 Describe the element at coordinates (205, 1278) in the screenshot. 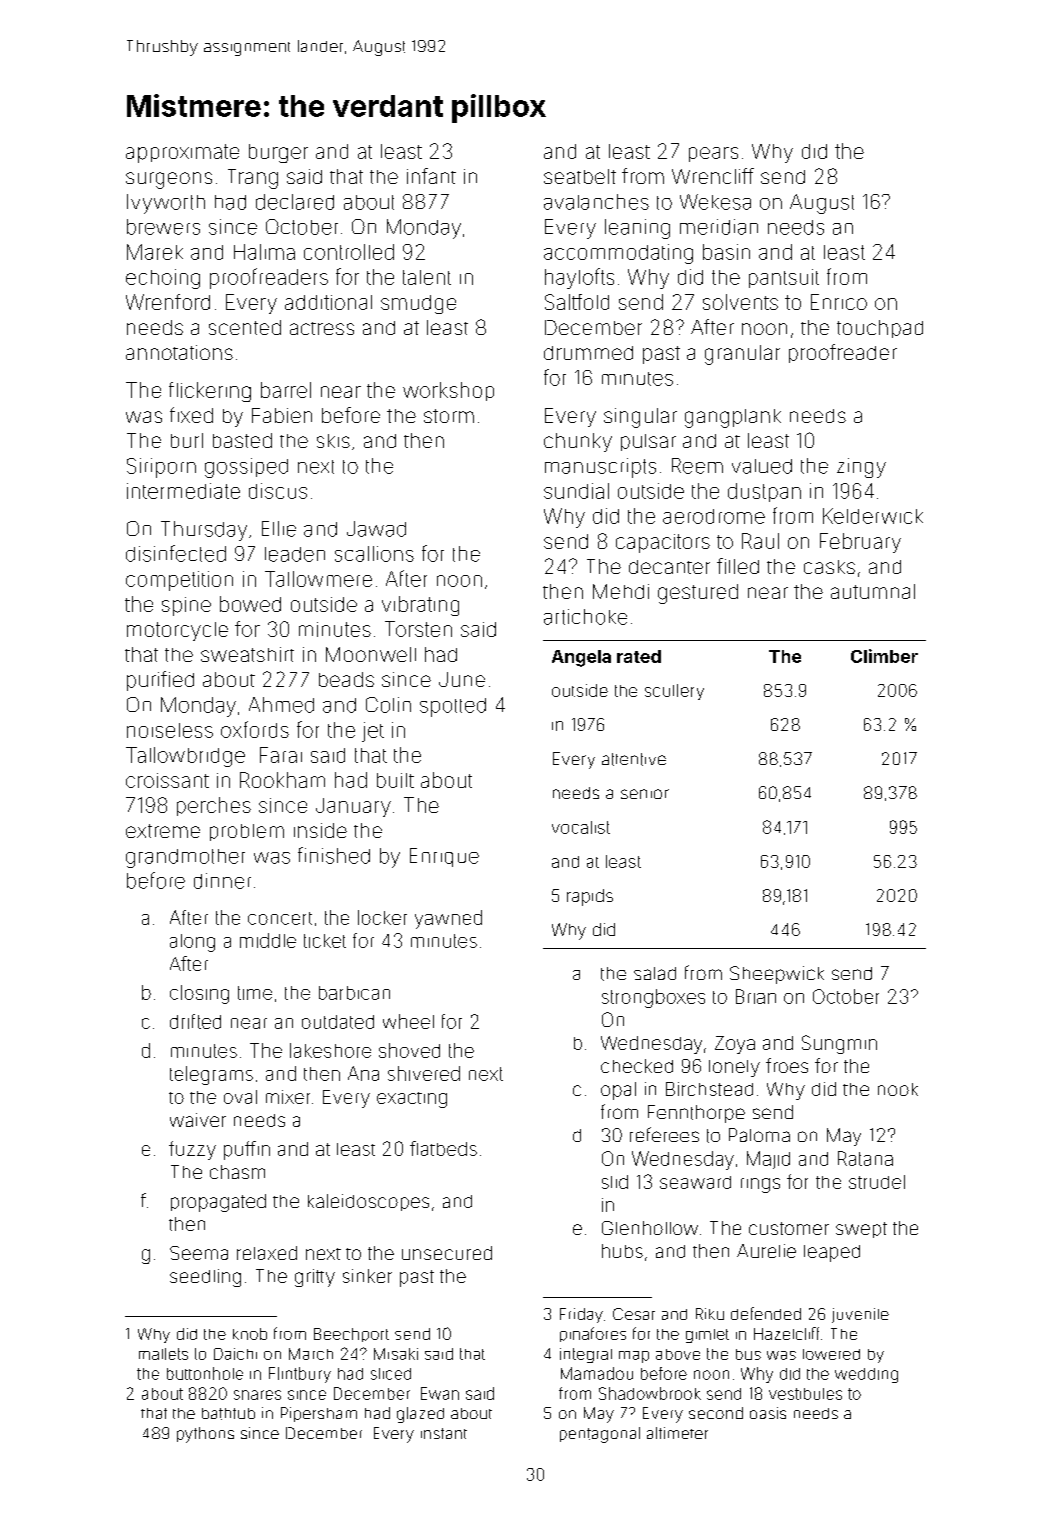

I see `seedling` at that location.
